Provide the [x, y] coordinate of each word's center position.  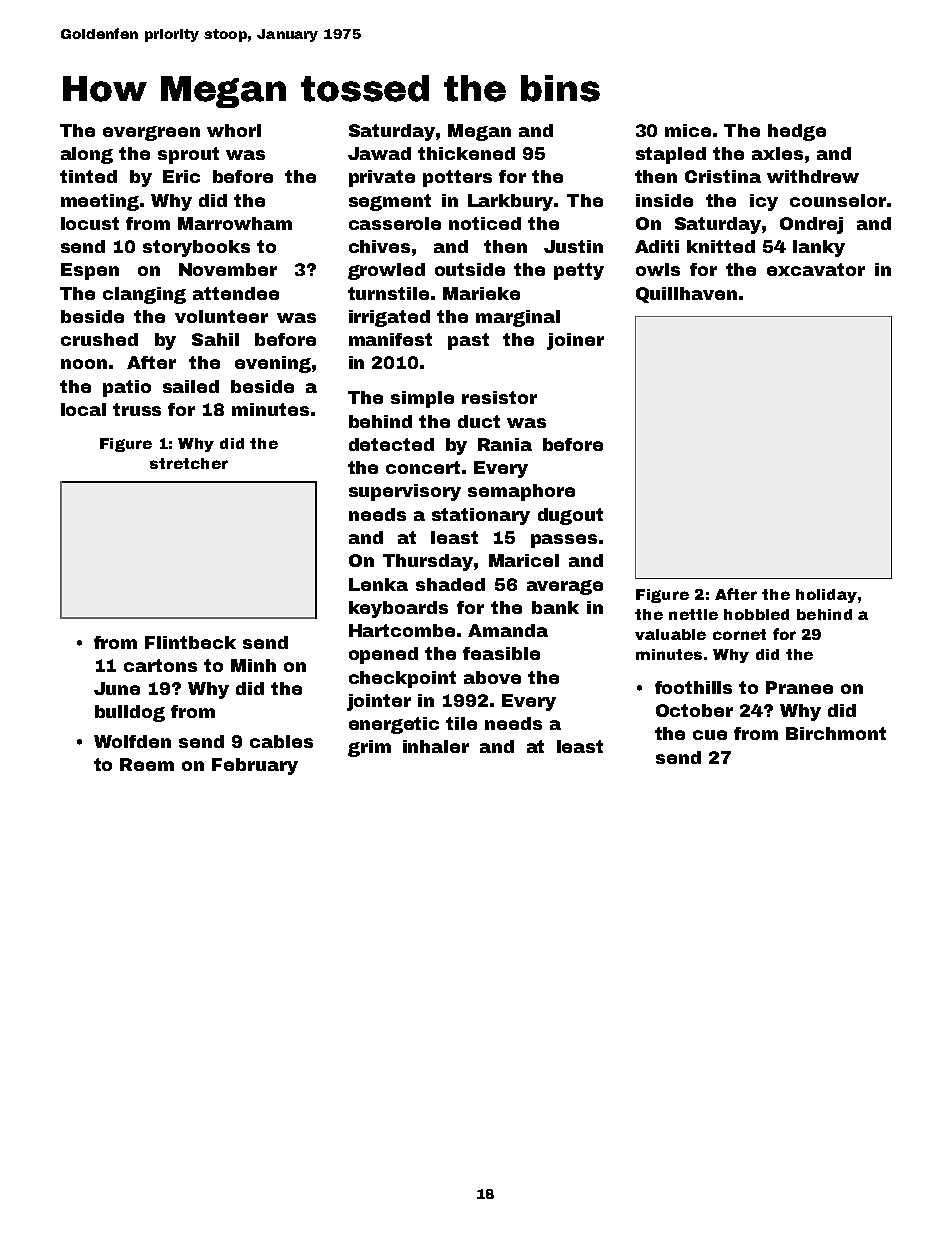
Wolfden [132, 741]
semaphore [521, 492]
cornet [739, 634]
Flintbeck [190, 642]
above [492, 677]
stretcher [189, 463]
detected [391, 444]
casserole [395, 223]
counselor [838, 200]
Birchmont [836, 733]
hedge [797, 132]
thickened [466, 153]
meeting [100, 202]
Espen [90, 271]
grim [369, 748]
